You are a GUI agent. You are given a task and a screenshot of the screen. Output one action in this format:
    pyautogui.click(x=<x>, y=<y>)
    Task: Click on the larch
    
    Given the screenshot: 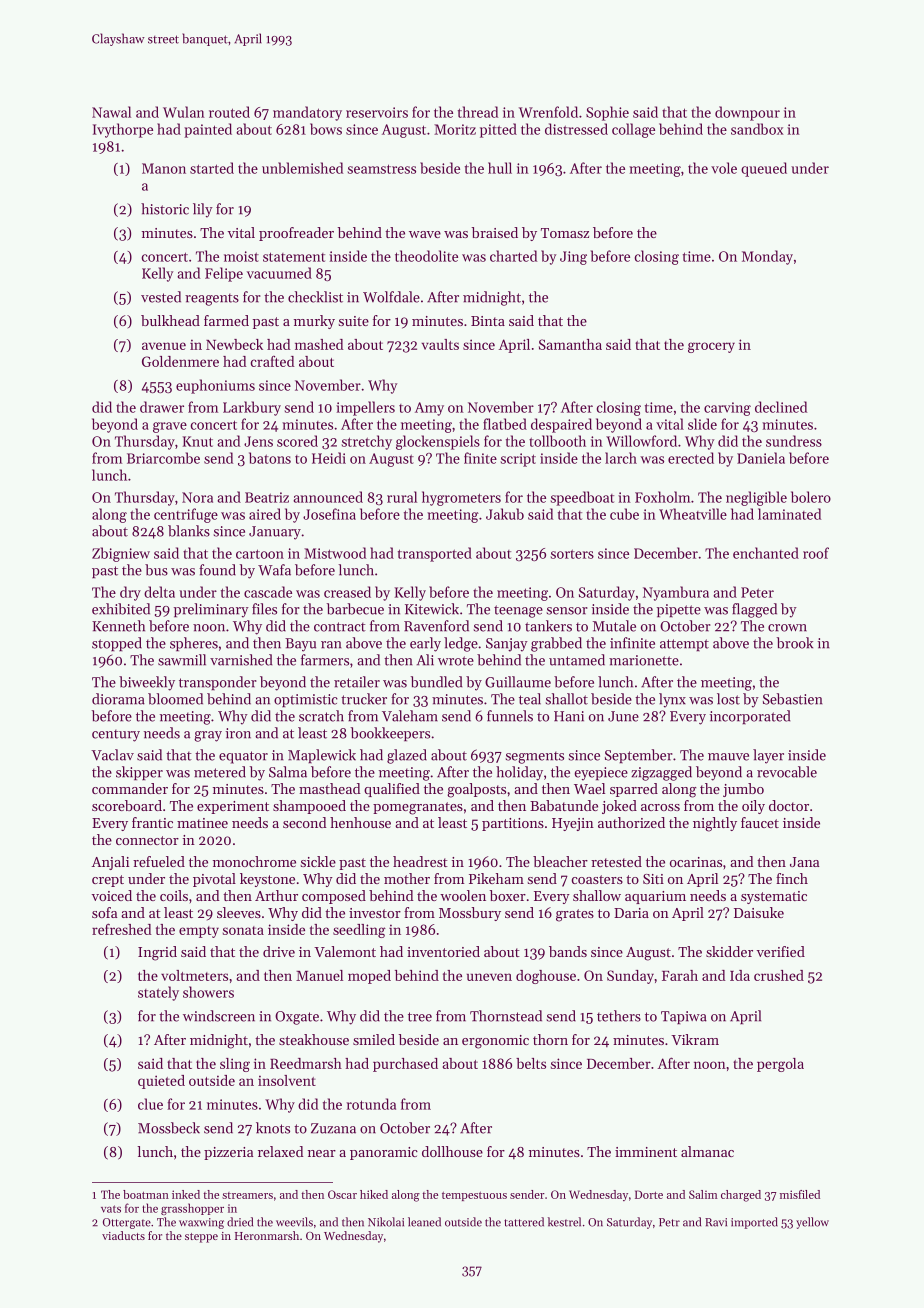 What is the action you would take?
    pyautogui.click(x=621, y=458)
